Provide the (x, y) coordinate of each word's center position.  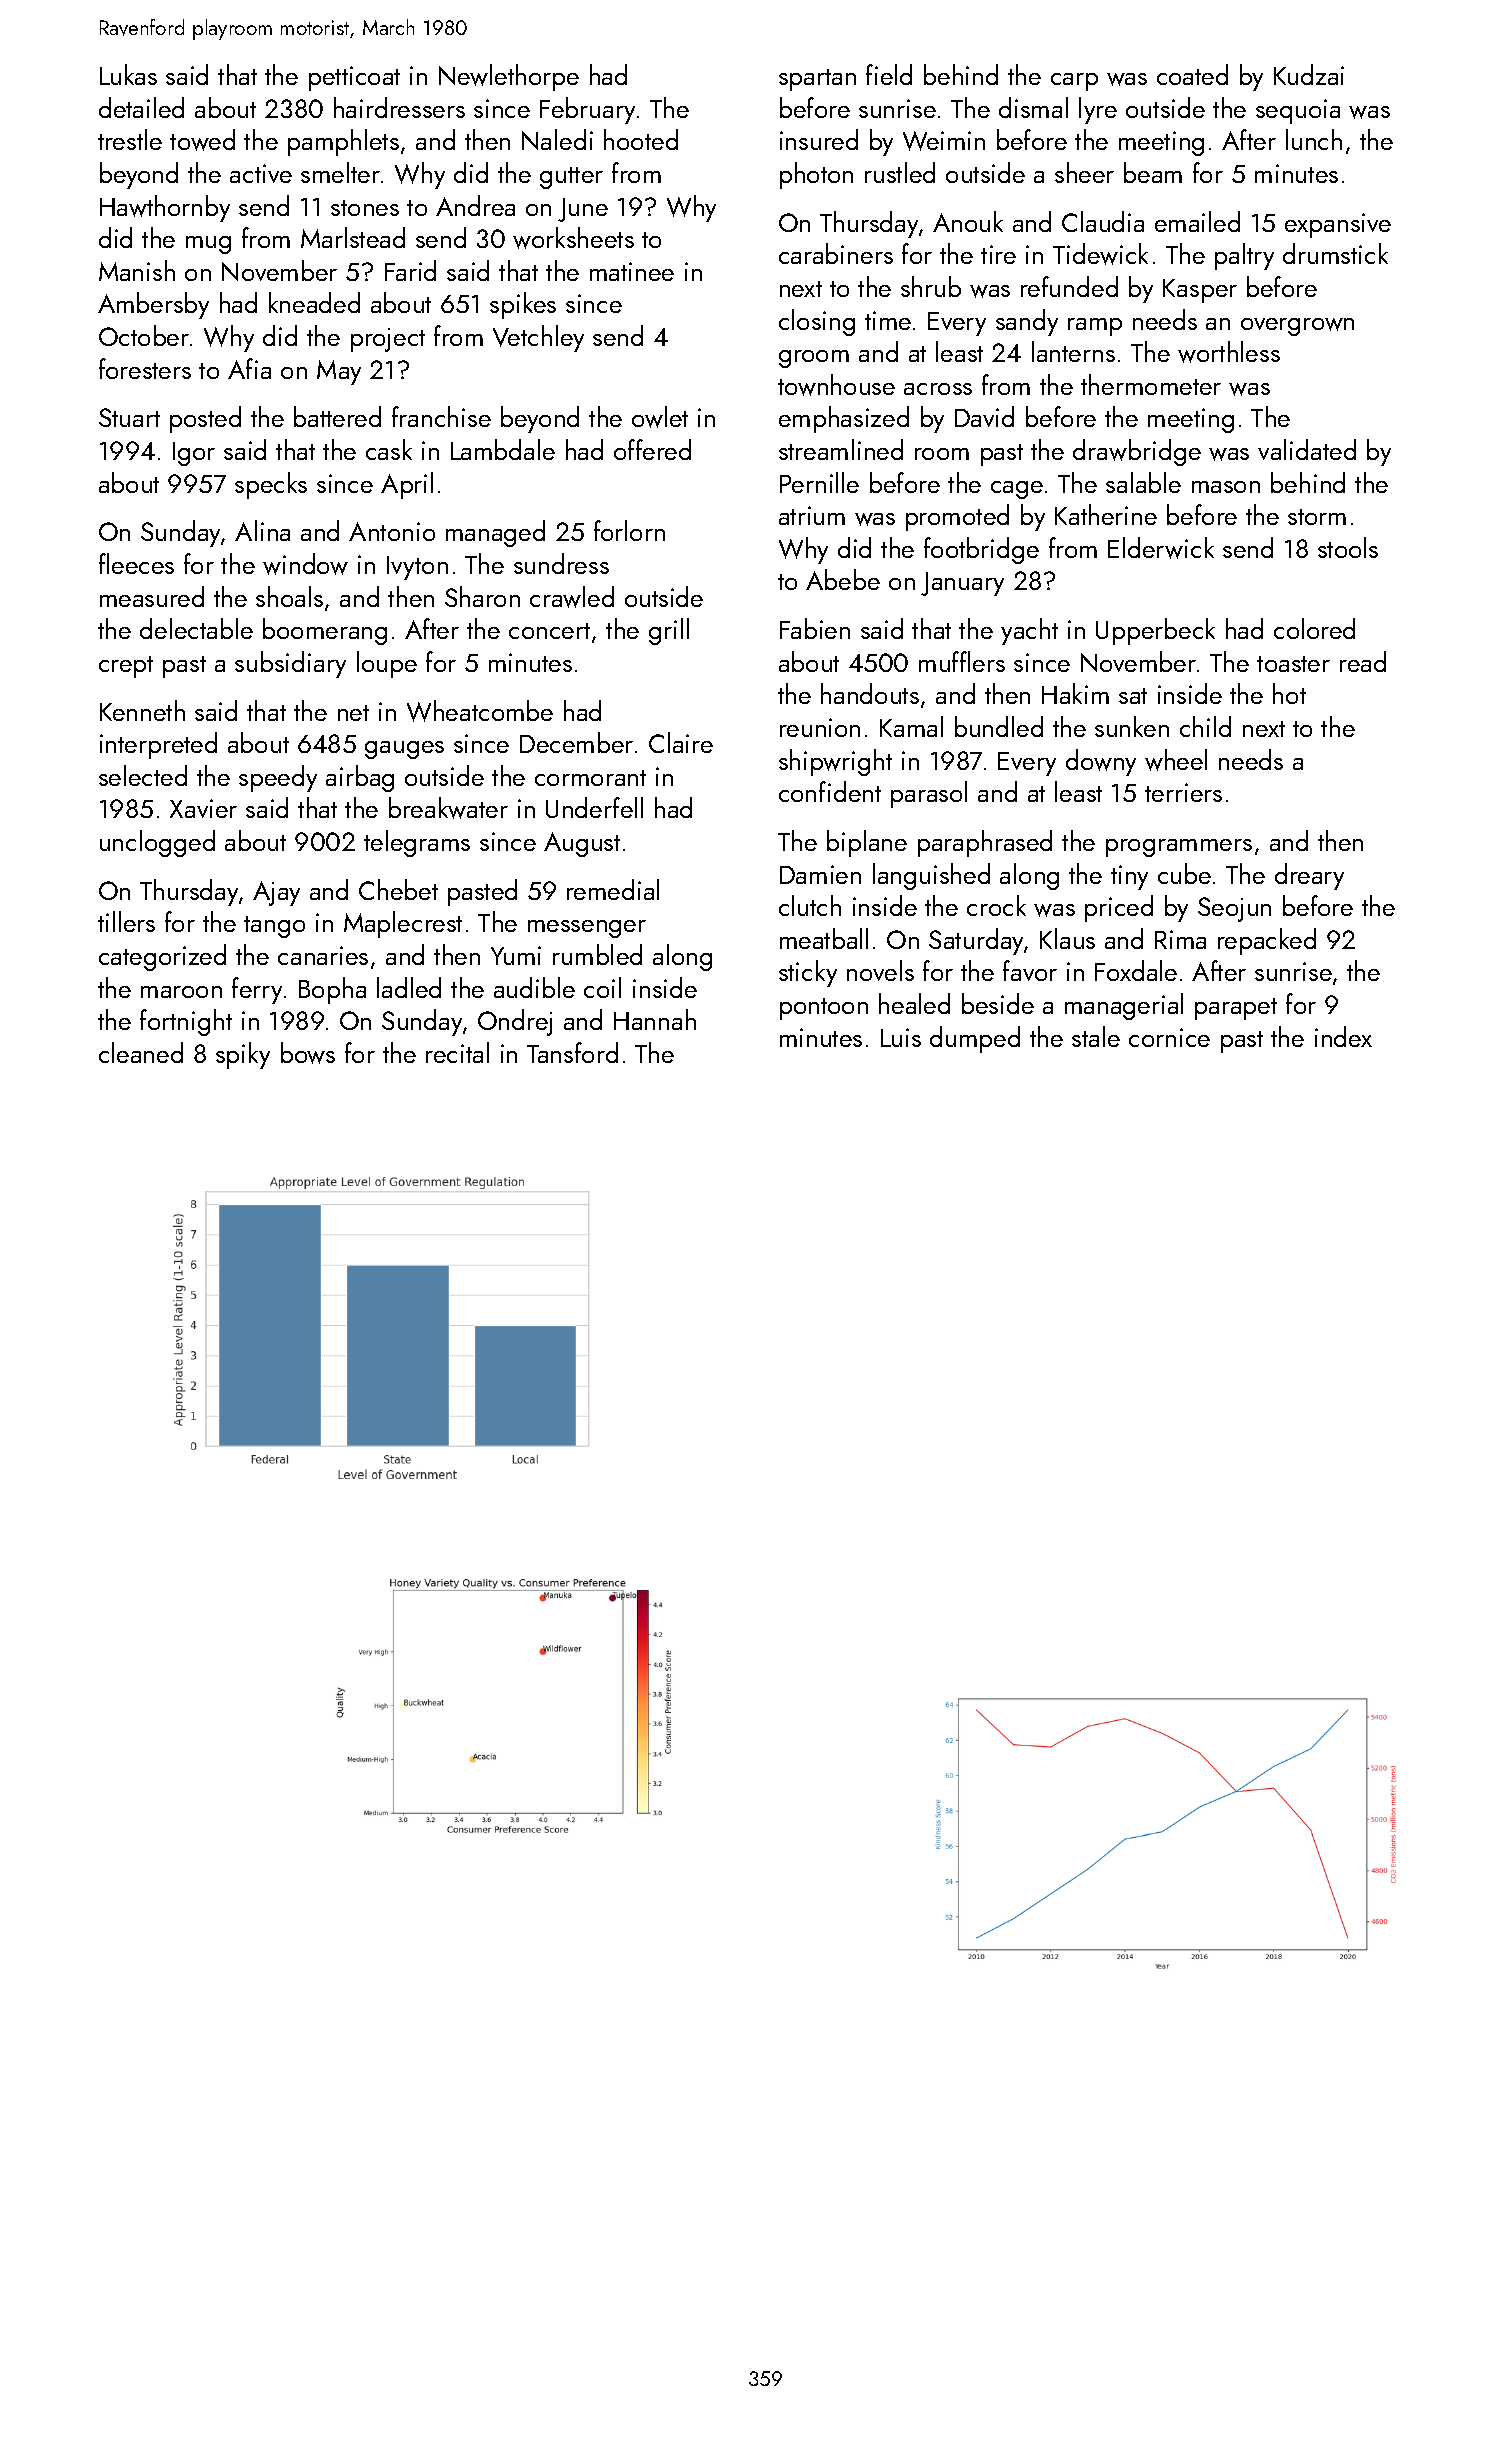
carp (1074, 82)
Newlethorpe (509, 77)
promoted (957, 517)
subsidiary (290, 664)
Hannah (655, 1019)
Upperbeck (1155, 631)
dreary (1309, 876)
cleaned (141, 1052)
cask (389, 449)
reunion (820, 727)
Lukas (128, 74)
